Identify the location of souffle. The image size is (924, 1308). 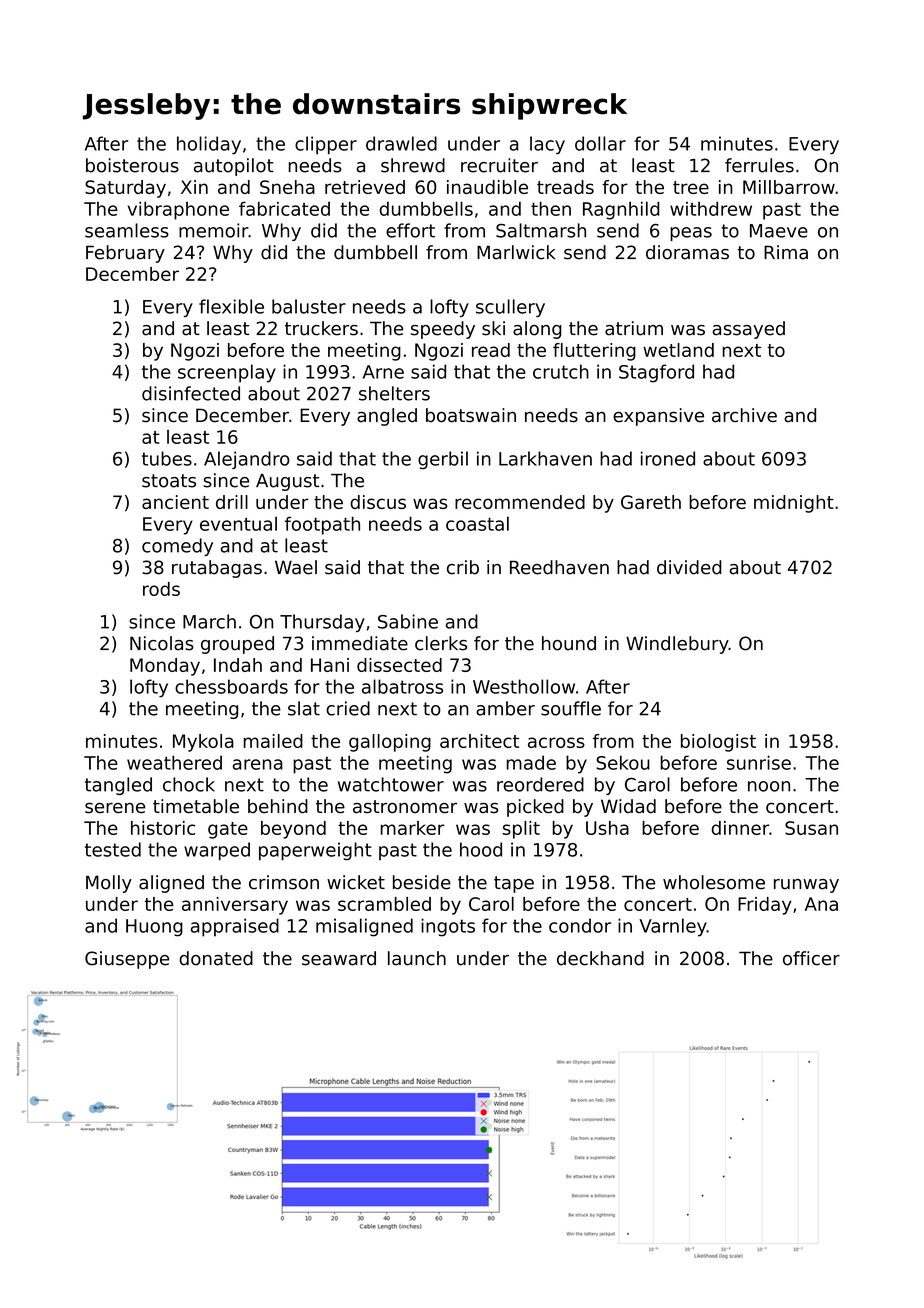
(571, 708).
